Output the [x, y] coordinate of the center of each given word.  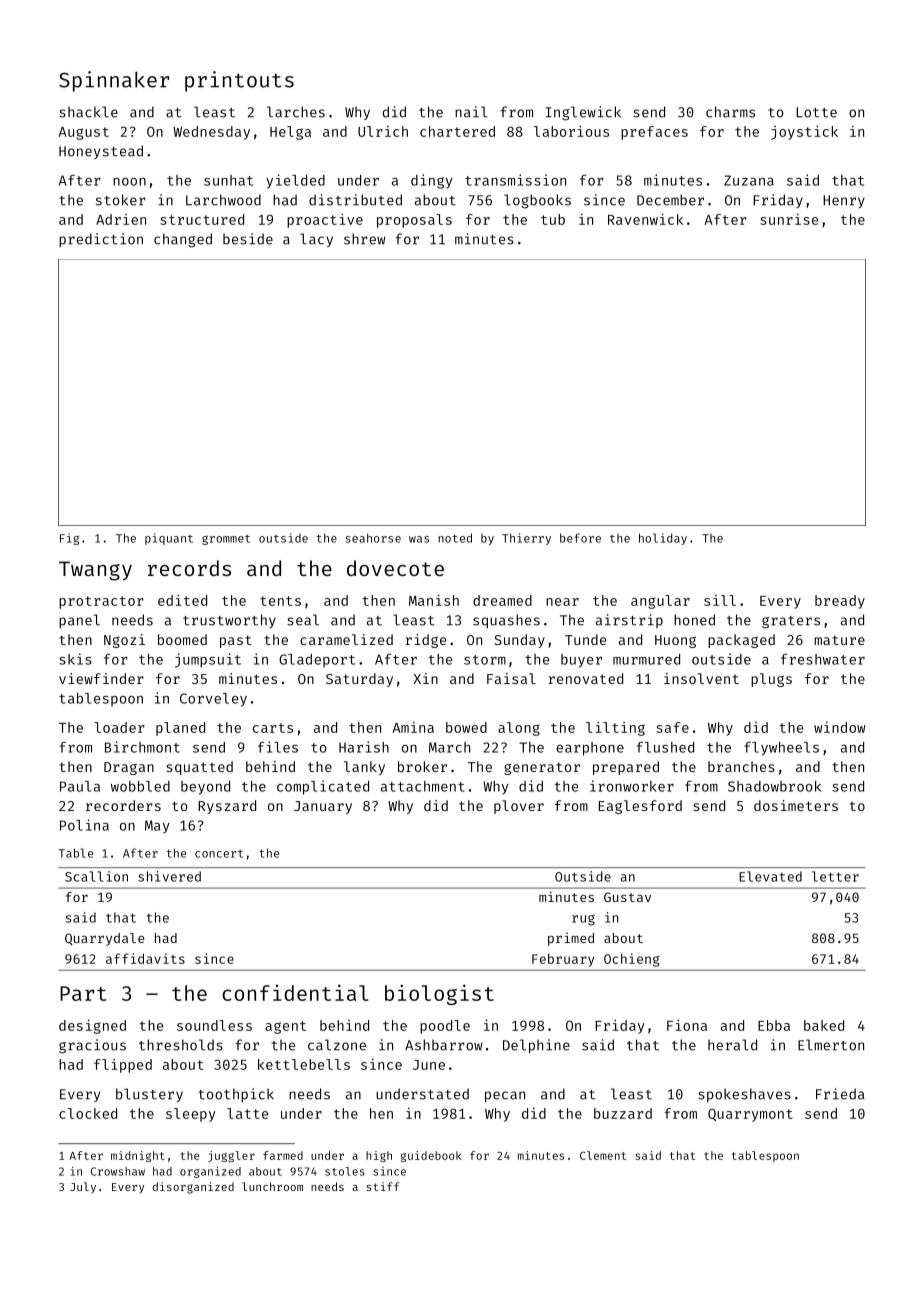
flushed [665, 747]
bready [840, 602]
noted [455, 538]
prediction [101, 240]
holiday [663, 539]
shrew [364, 239]
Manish [434, 600]
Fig [69, 539]
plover [519, 807]
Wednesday [211, 133]
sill [720, 600]
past [236, 641]
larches [296, 112]
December [670, 200]
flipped [123, 1065]
